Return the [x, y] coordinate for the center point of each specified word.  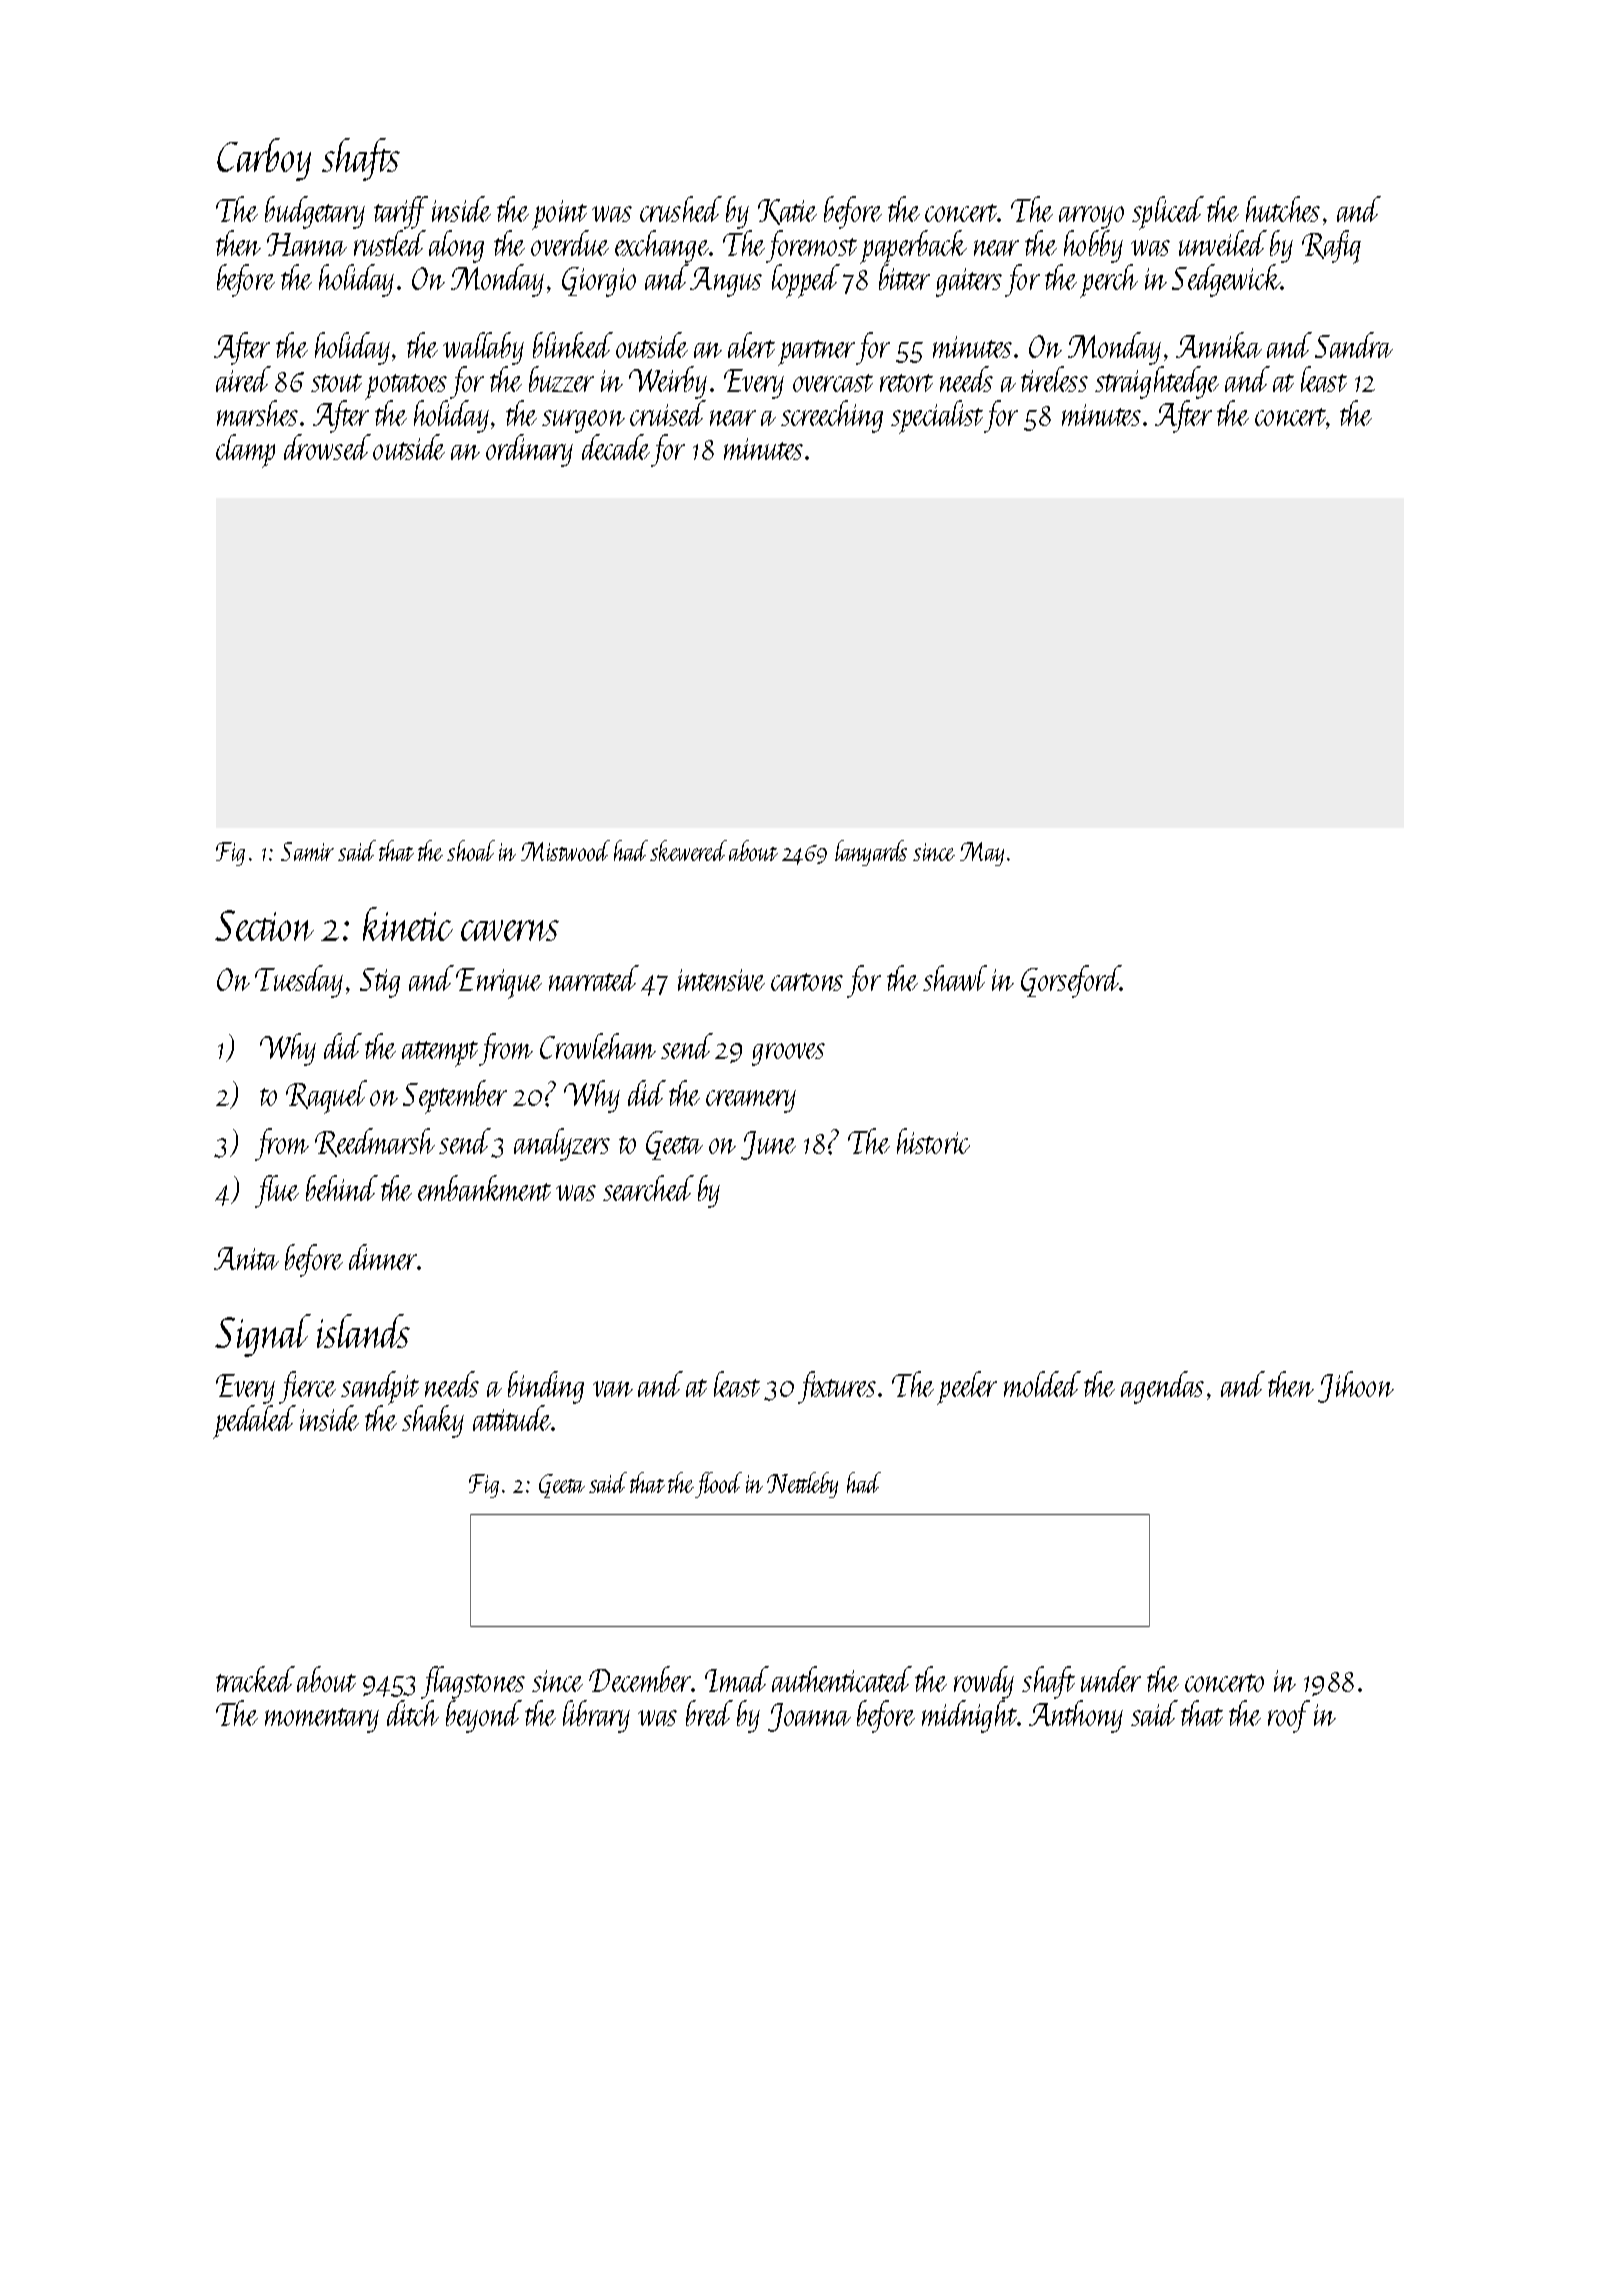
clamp [245, 451]
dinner [383, 1257]
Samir [307, 851]
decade [616, 447]
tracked [255, 1679]
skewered [688, 850]
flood [718, 1485]
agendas [1162, 1387]
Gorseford [1071, 981]
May [982, 854]
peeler [967, 1388]
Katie [787, 212]
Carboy [264, 159]
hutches [1283, 209]
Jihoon [1356, 1387]
